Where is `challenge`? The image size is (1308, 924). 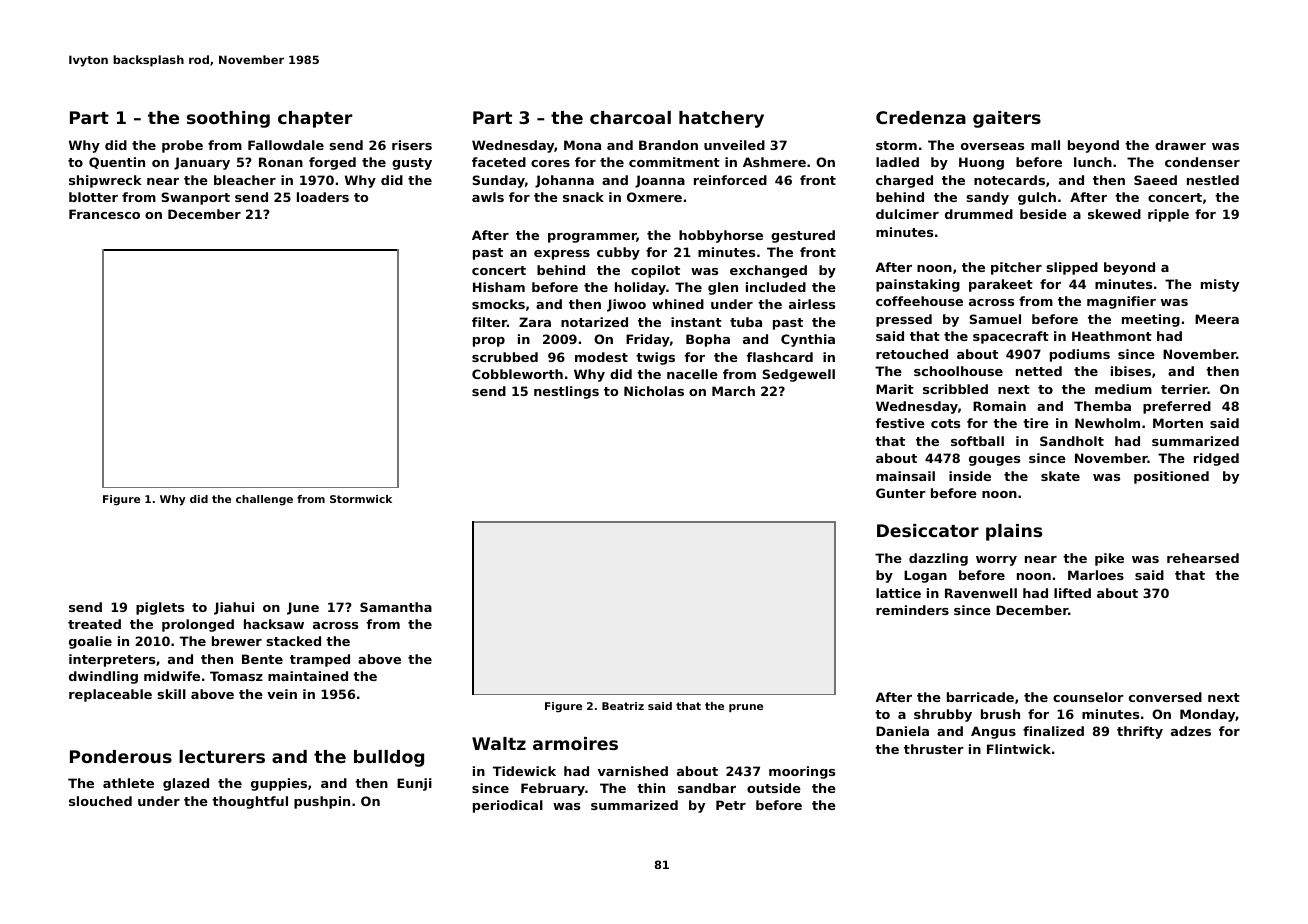 challenge is located at coordinates (264, 500).
